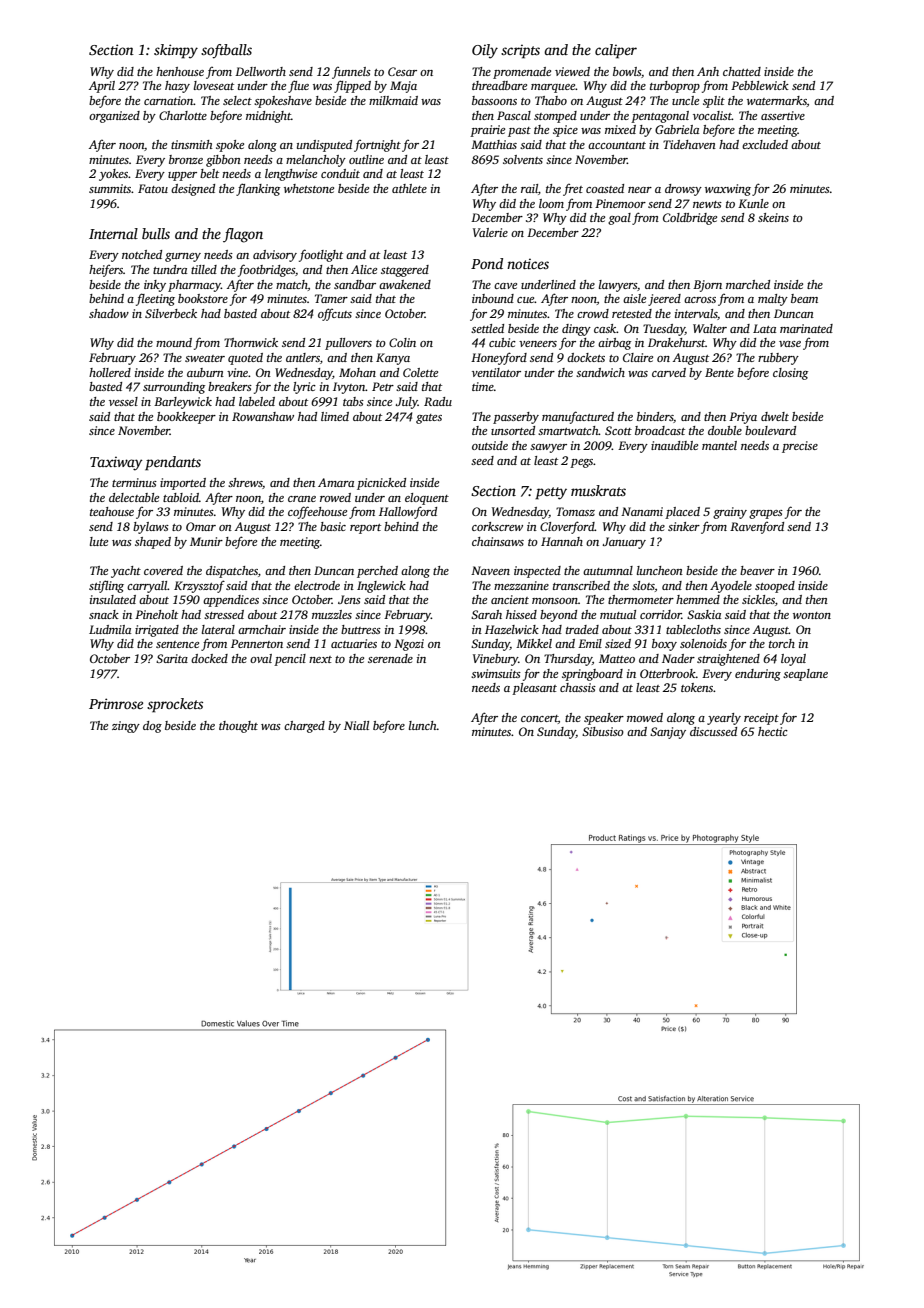  I want to click on waxwing, so click(728, 190).
